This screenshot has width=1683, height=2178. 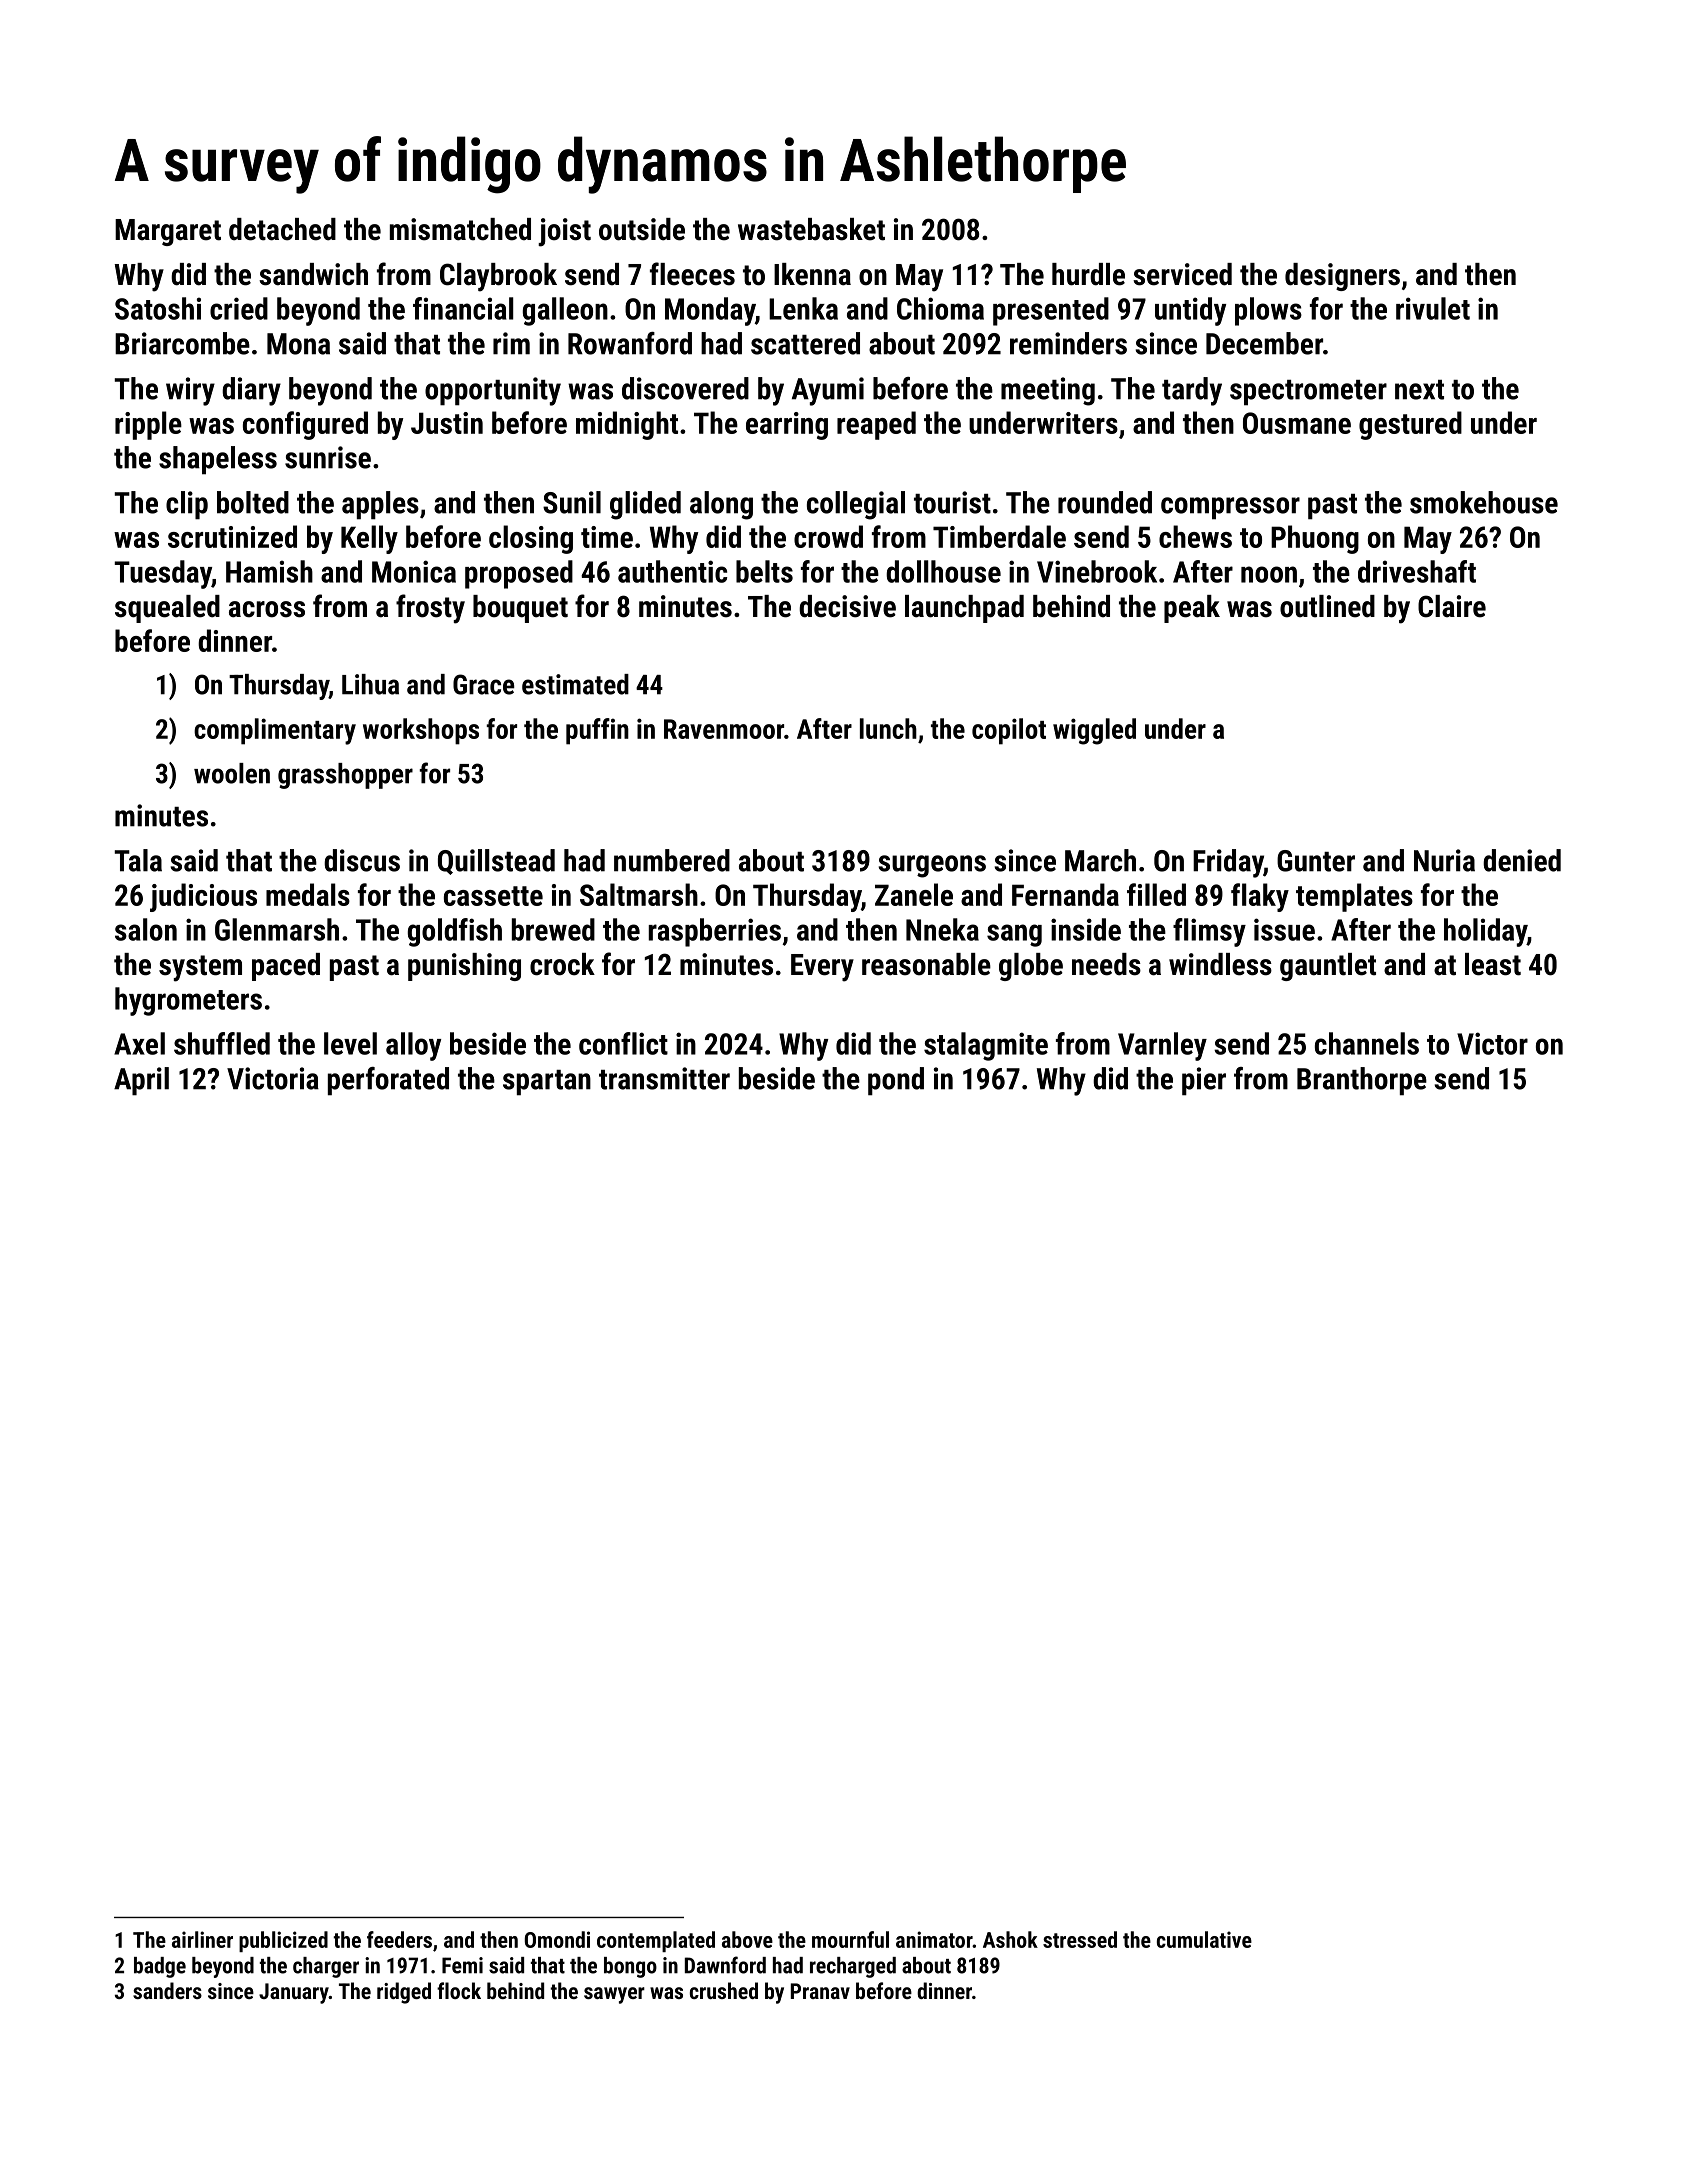 I want to click on cried, so click(x=239, y=308).
